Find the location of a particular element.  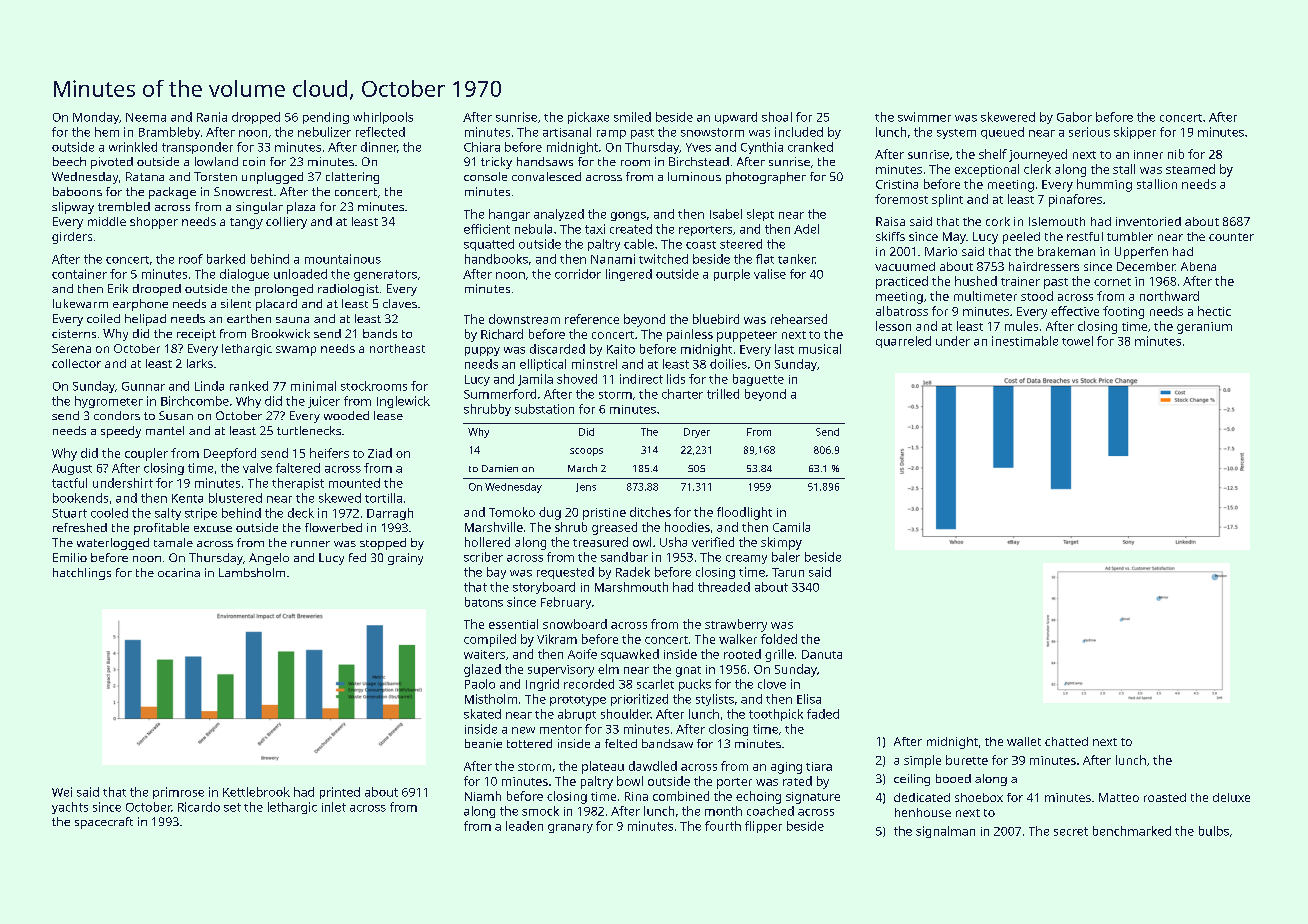

Camila is located at coordinates (791, 527).
